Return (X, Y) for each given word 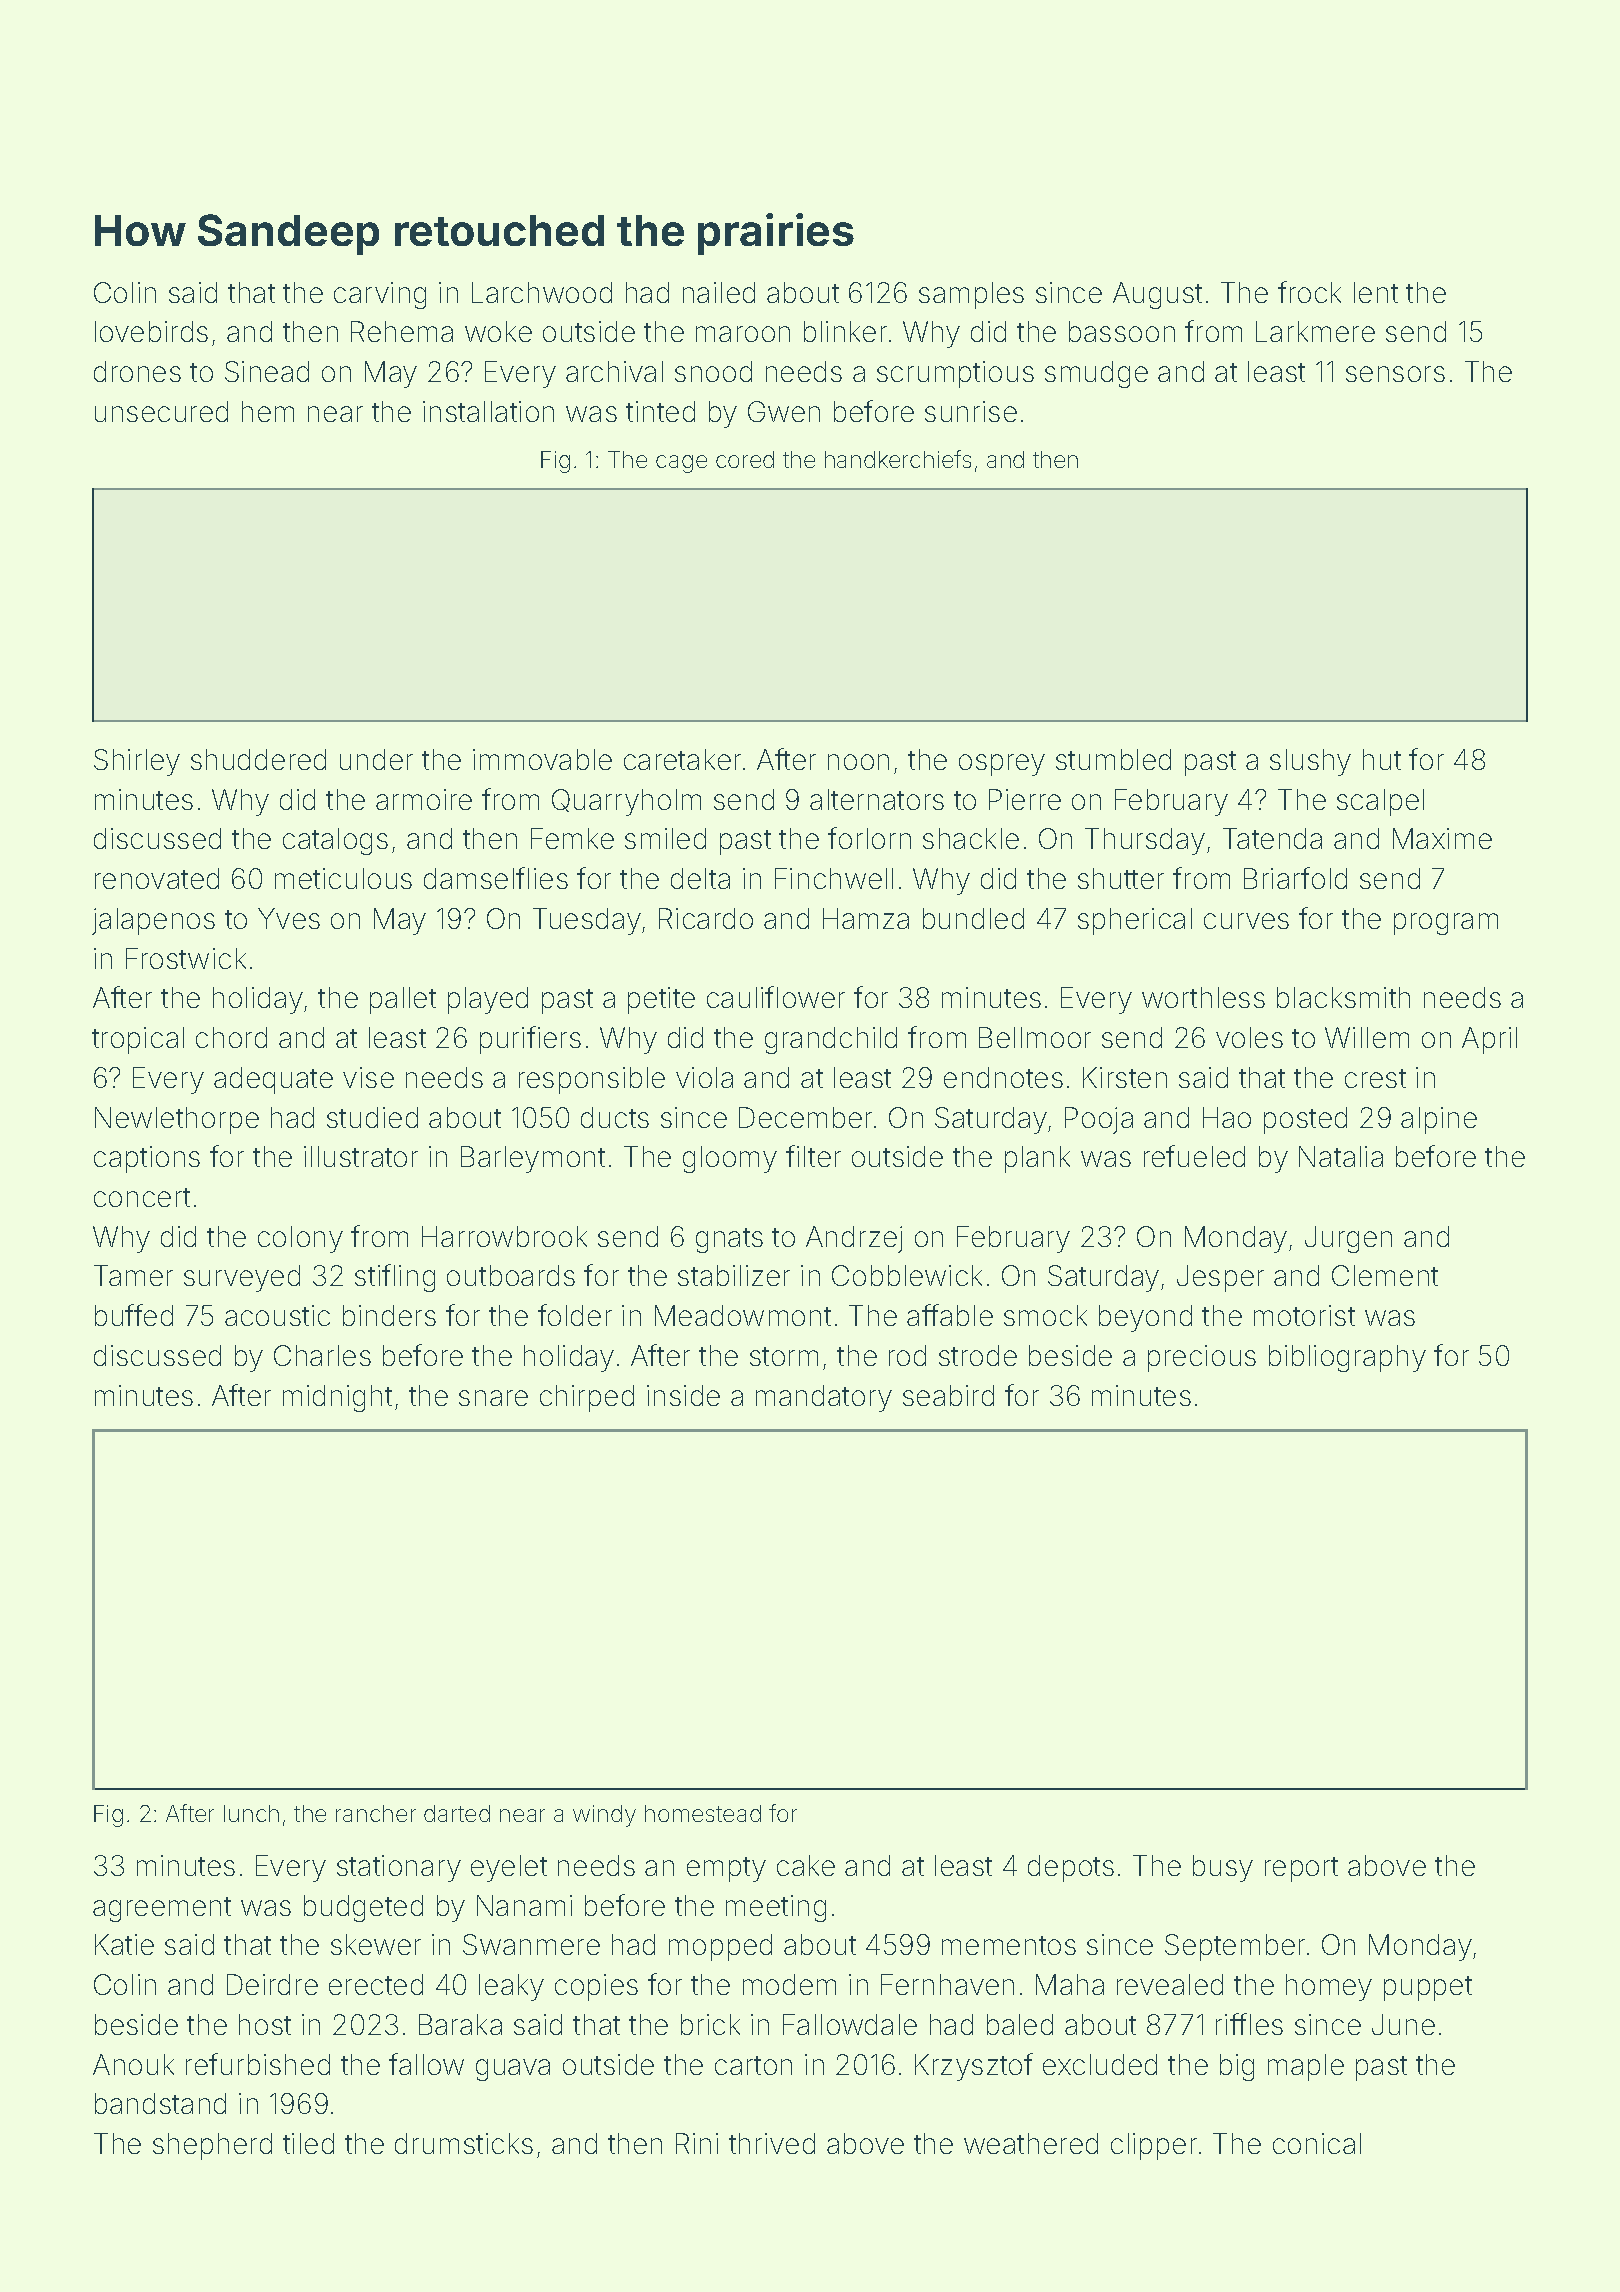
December (805, 1117)
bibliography (1347, 1358)
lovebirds (151, 331)
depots (1071, 1868)
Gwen (784, 411)
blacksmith (1343, 997)
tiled (308, 2143)
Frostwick (186, 958)
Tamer (133, 1275)
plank (1037, 1159)
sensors (1395, 374)
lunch (251, 1813)
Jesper (1220, 1278)
